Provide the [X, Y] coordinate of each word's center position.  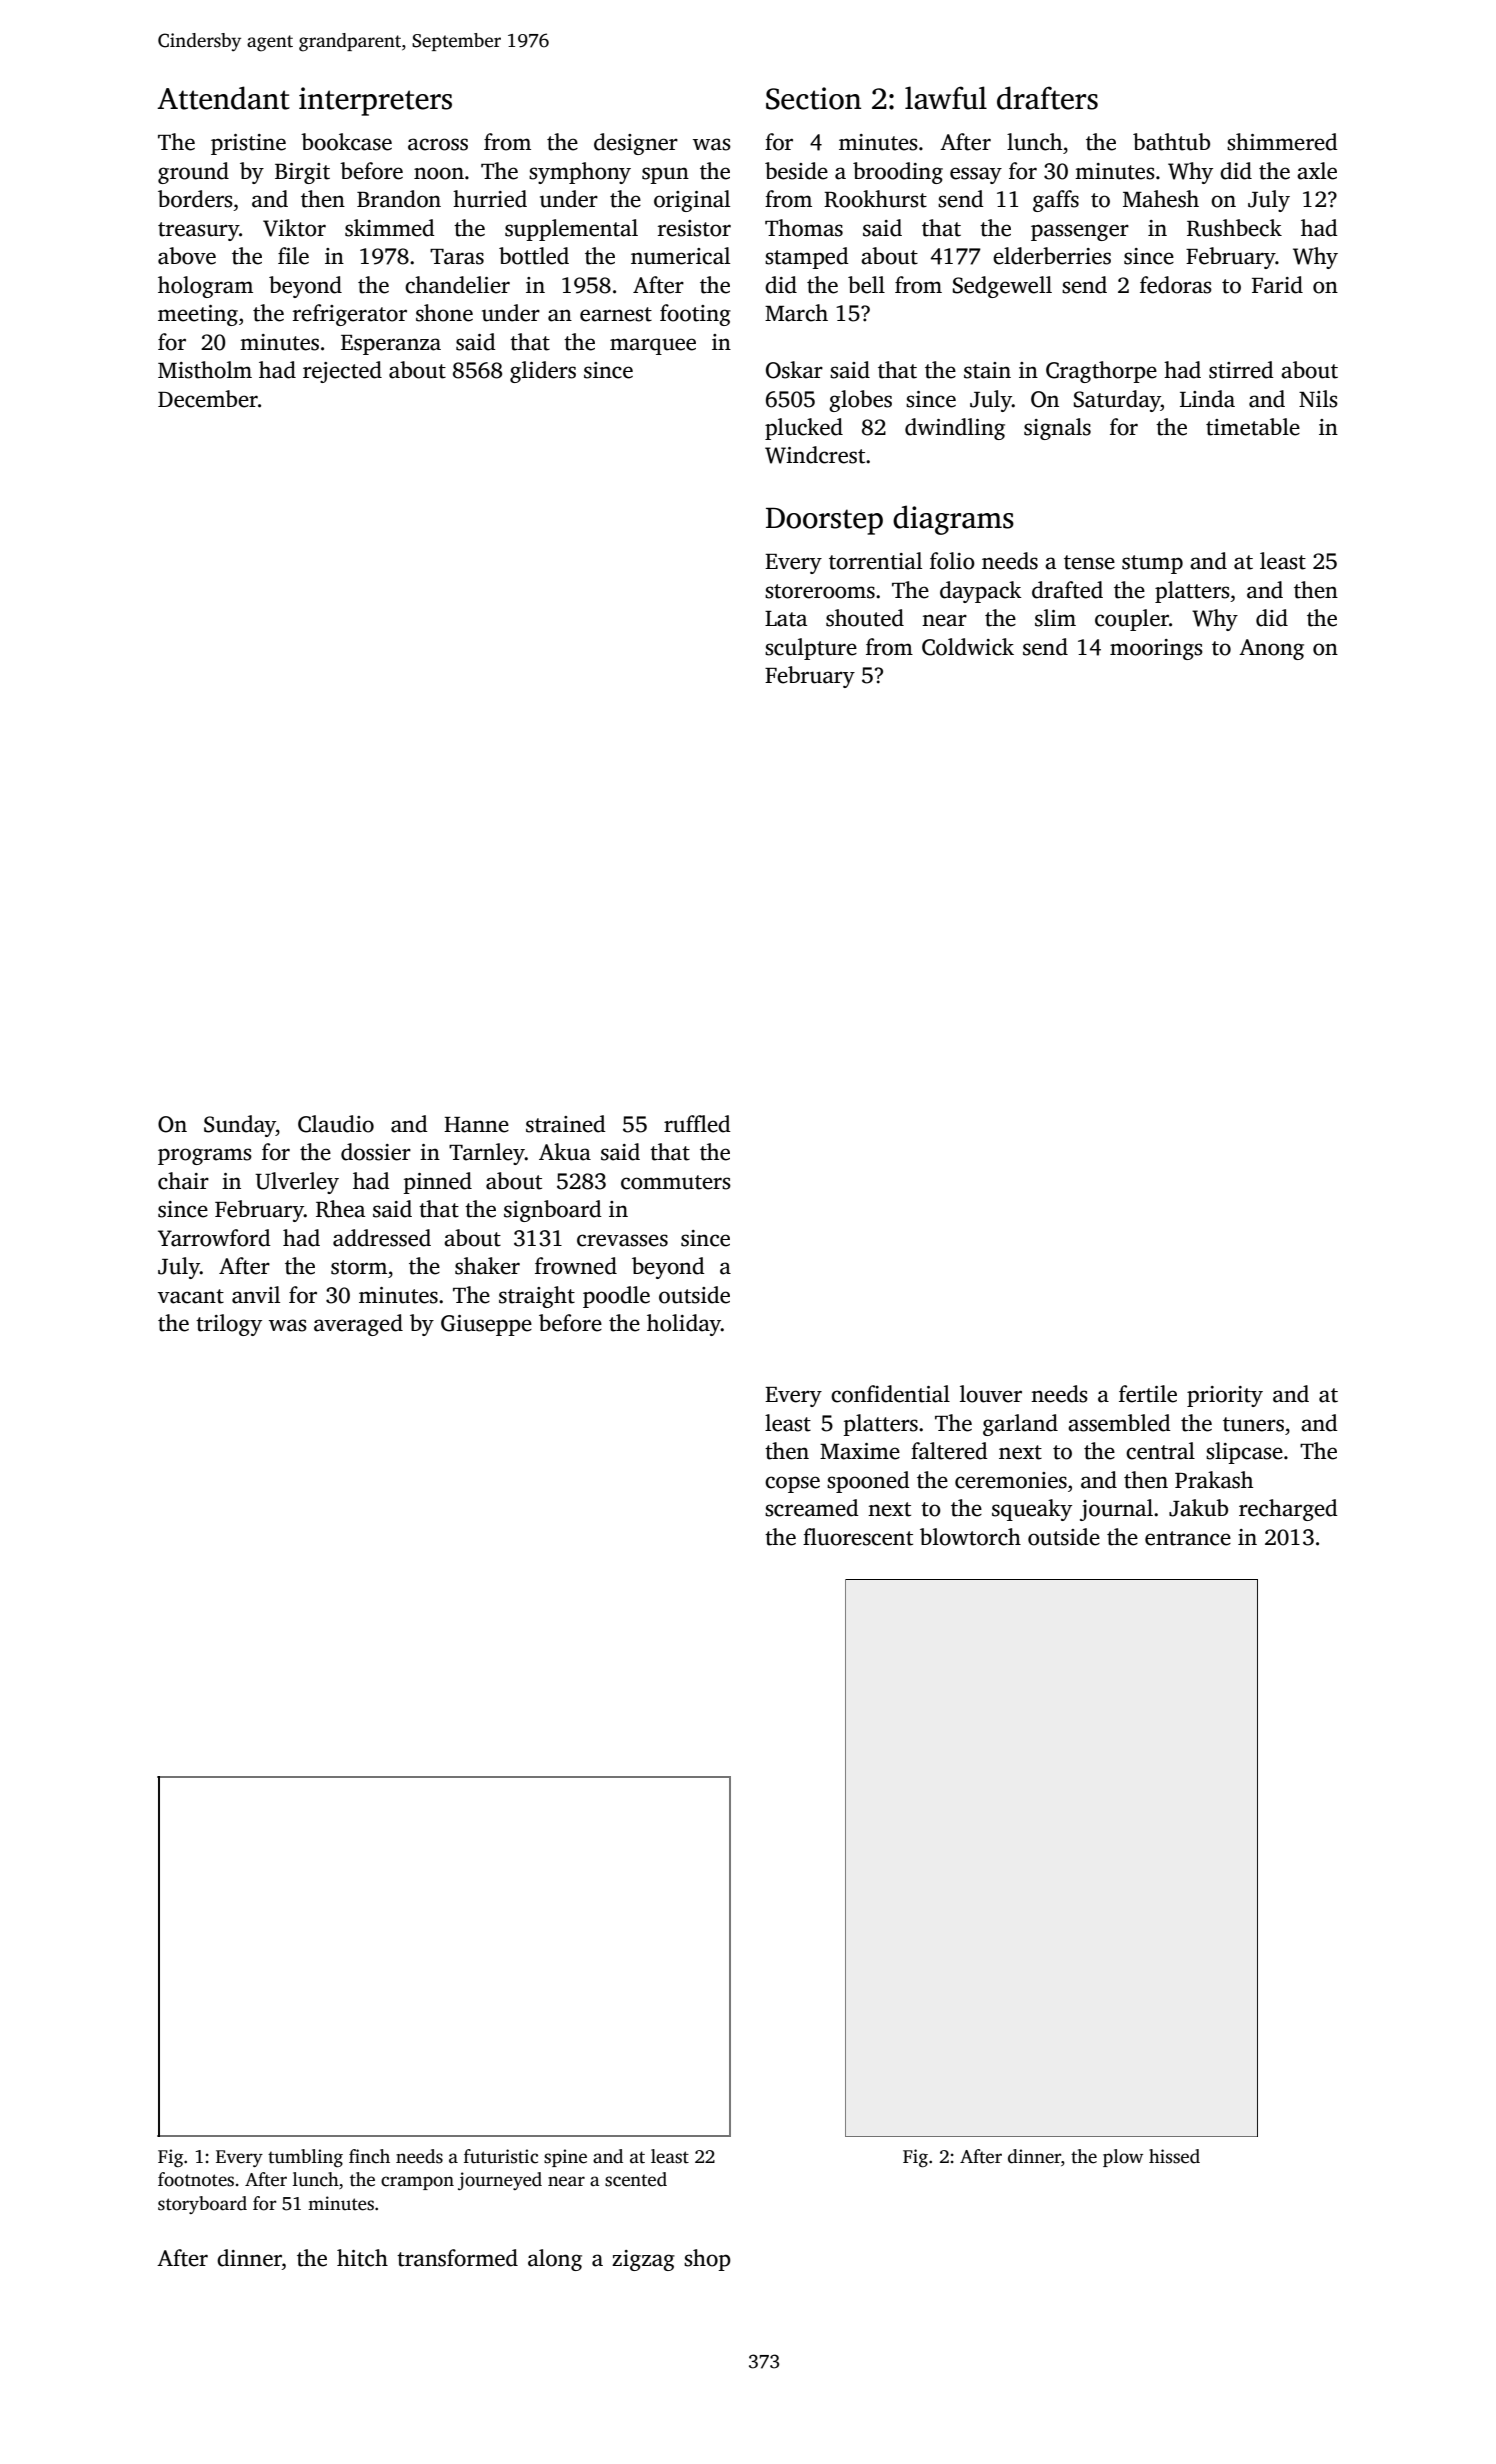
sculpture [811, 649]
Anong [1271, 649]
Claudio [336, 1124]
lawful [946, 98]
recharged [1288, 1510]
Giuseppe [486, 1325]
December [208, 399]
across [438, 144]
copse [792, 1484]
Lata [786, 619]
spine [565, 2158]
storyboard [202, 2205]
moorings [1156, 649]
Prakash [1214, 1480]
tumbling [305, 2158]
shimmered [1282, 142]
